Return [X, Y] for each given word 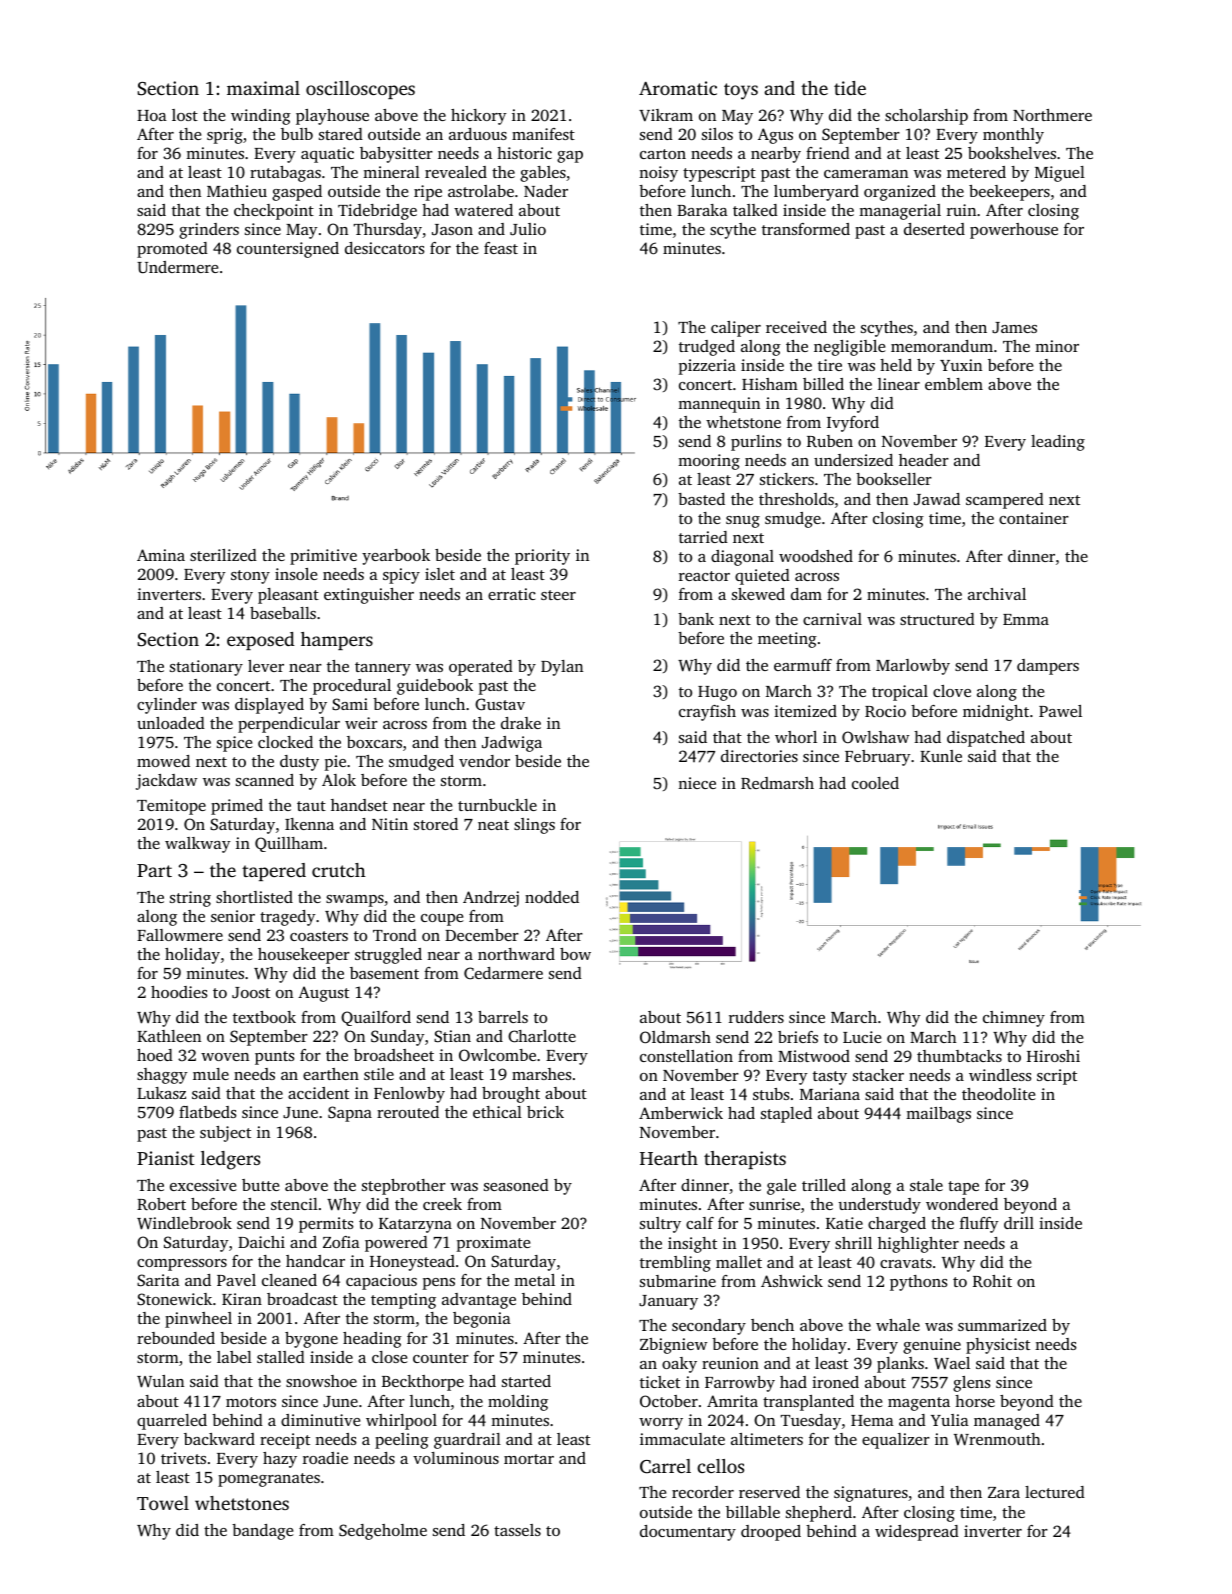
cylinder [167, 706]
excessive [203, 1185]
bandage [262, 1532]
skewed [758, 594]
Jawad [937, 499]
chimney [1014, 1019]
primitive [323, 557]
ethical [497, 1112]
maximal [263, 88]
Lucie [862, 1037]
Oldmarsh [675, 1037]
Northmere [1052, 115]
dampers [1048, 667]
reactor [704, 576]
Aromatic [678, 88]
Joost [251, 993]
